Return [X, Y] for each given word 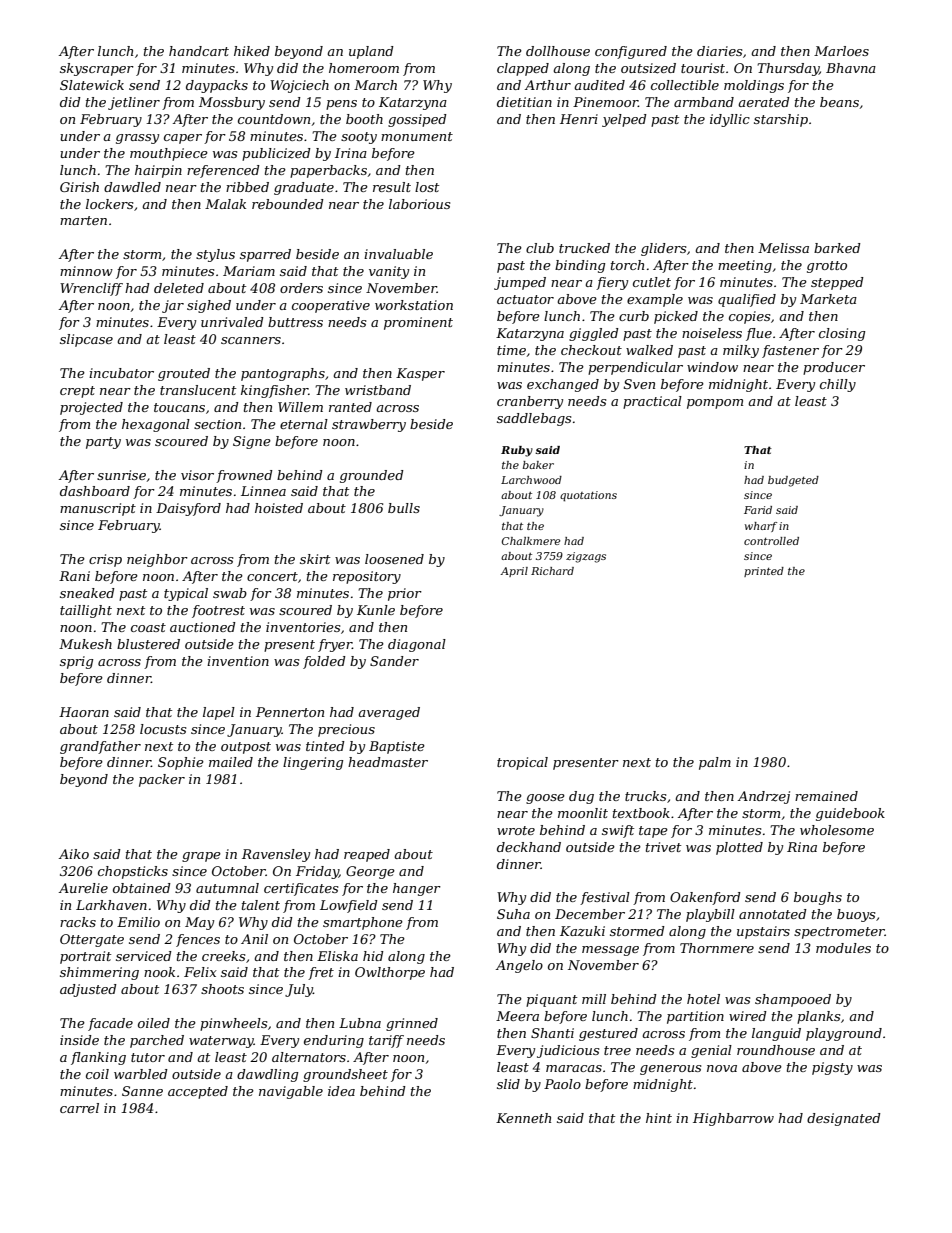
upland [371, 52]
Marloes [841, 51]
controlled [771, 541]
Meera [517, 1016]
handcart [199, 51]
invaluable [398, 254]
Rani [74, 576]
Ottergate [92, 940]
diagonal [417, 645]
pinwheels [233, 1024]
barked [837, 248]
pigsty [832, 1068]
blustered [148, 644]
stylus [215, 255]
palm [715, 763]
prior [405, 594]
